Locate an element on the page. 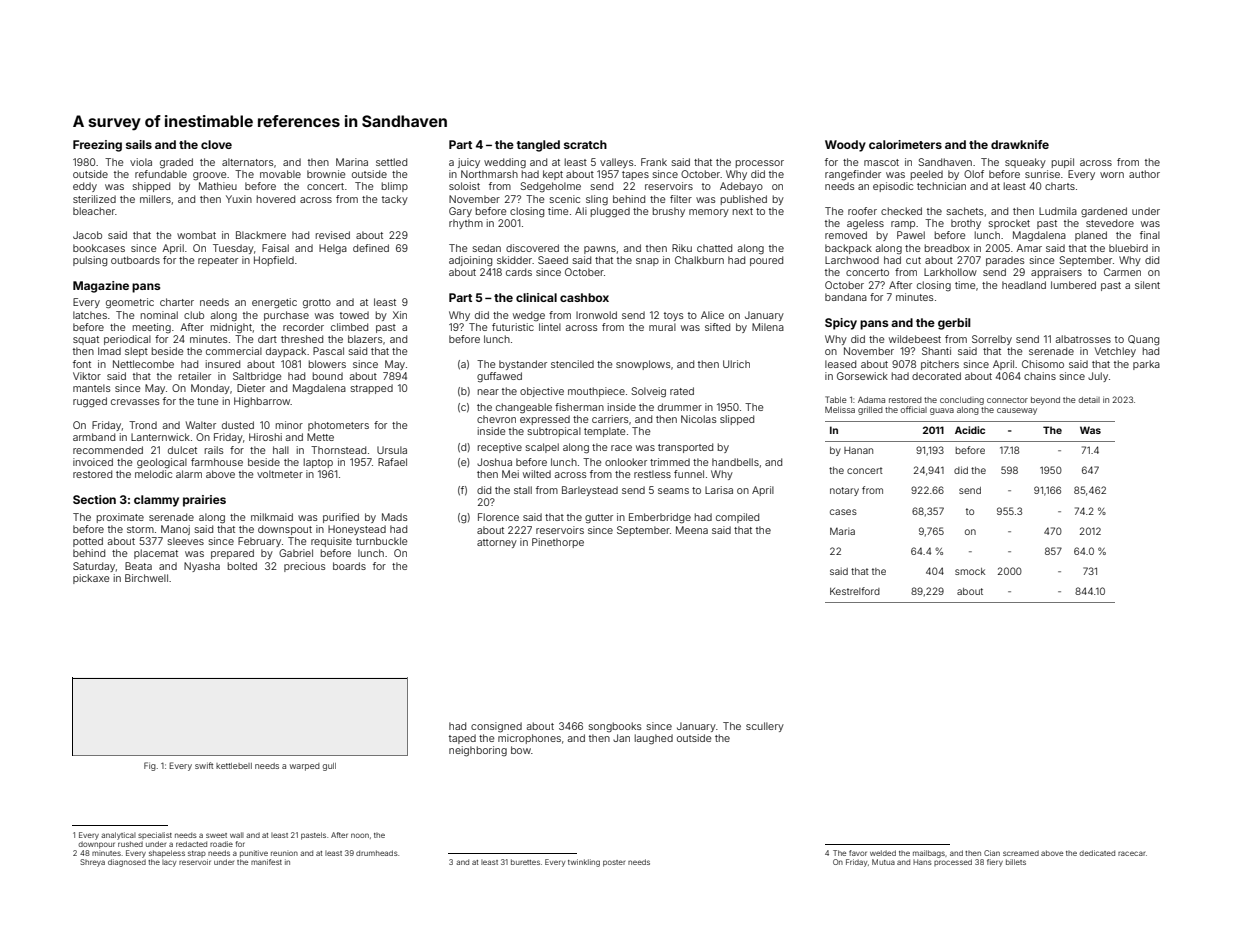 The image size is (1233, 952). taped is located at coordinates (462, 739).
